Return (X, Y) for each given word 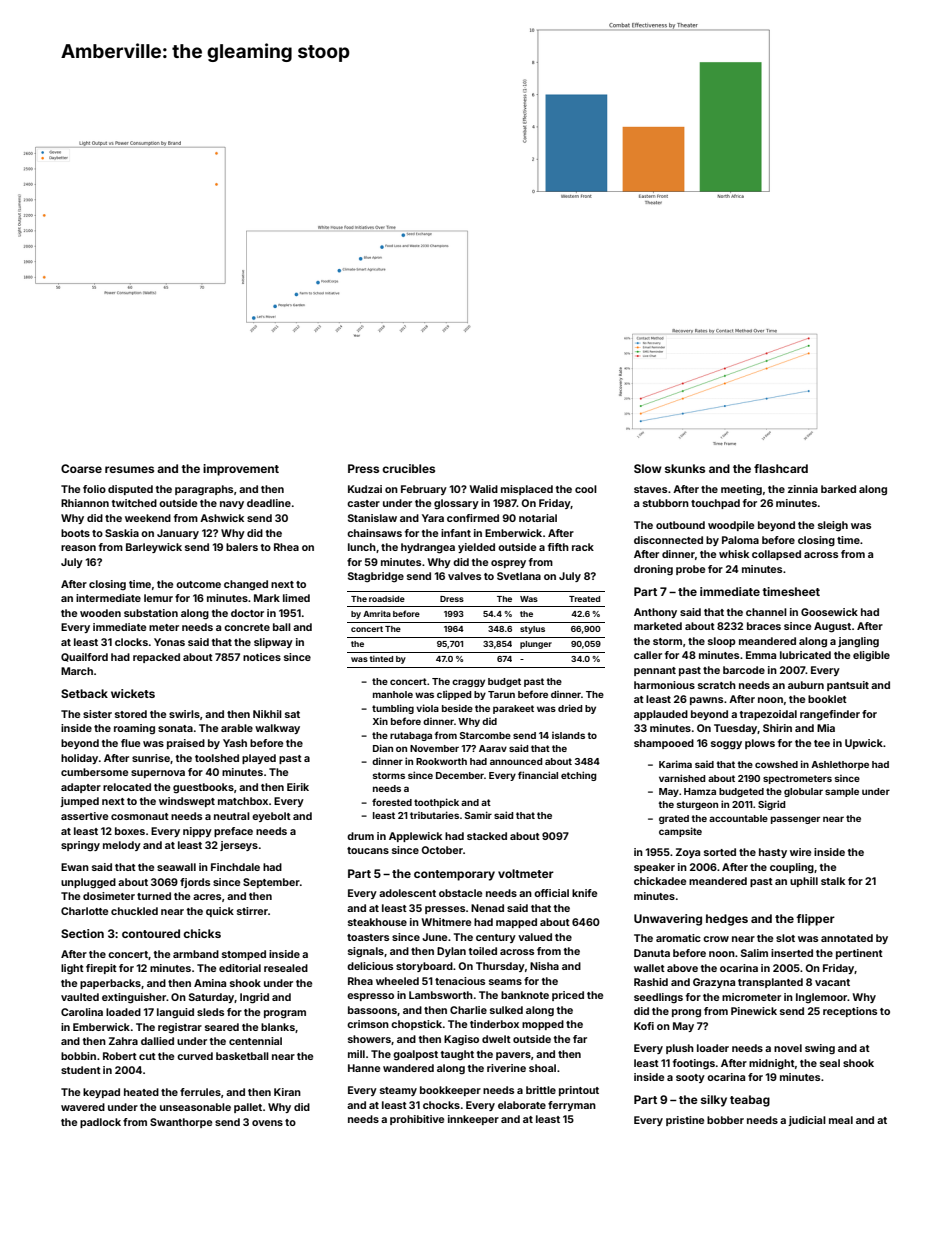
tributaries (434, 815)
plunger (536, 645)
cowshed (776, 764)
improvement (241, 470)
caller (648, 655)
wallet (649, 968)
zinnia (803, 489)
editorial (240, 968)
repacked (156, 658)
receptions (850, 1012)
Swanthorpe (181, 1123)
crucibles (408, 468)
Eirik (298, 787)
